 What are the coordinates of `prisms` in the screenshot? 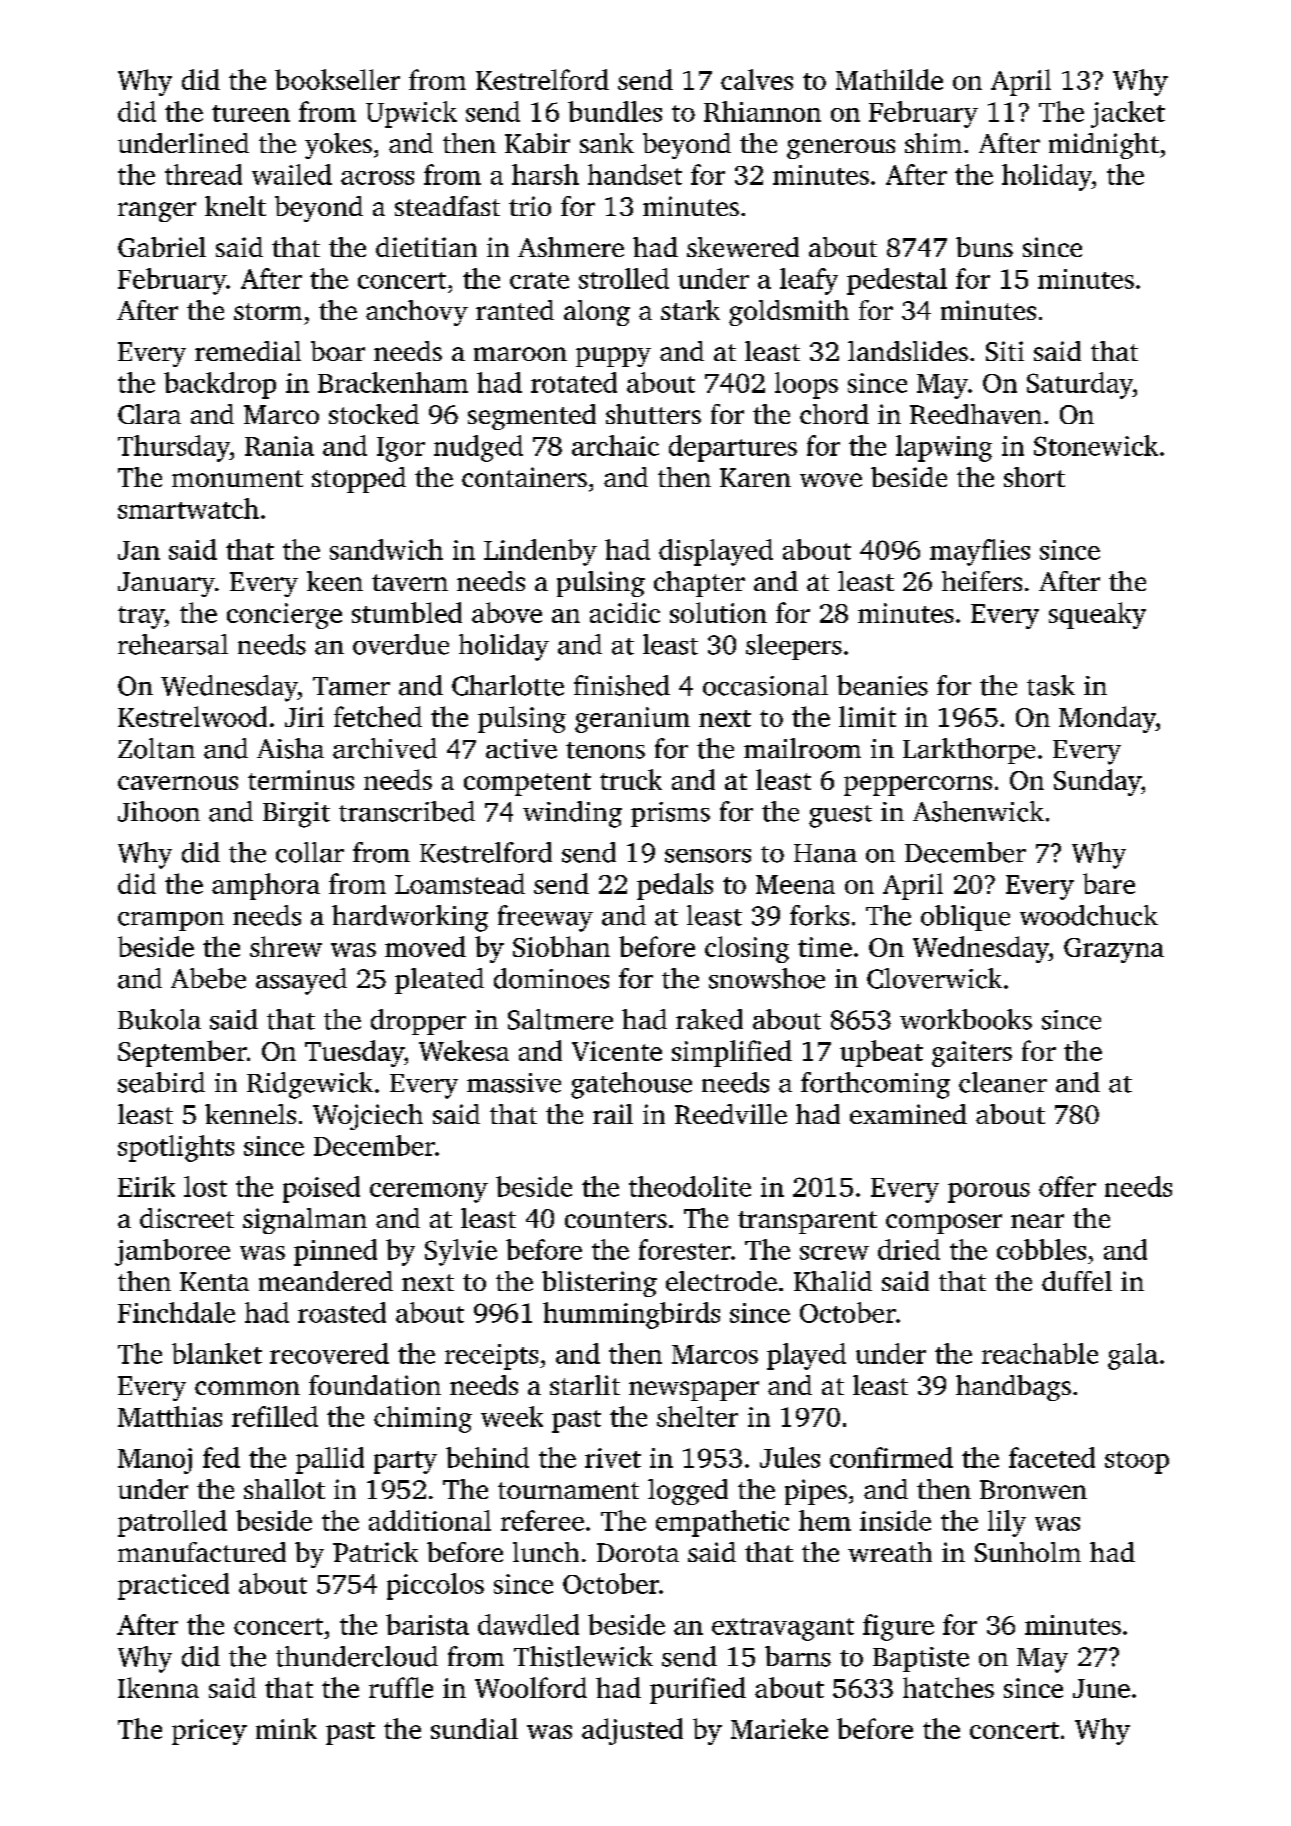 It's located at (670, 814).
